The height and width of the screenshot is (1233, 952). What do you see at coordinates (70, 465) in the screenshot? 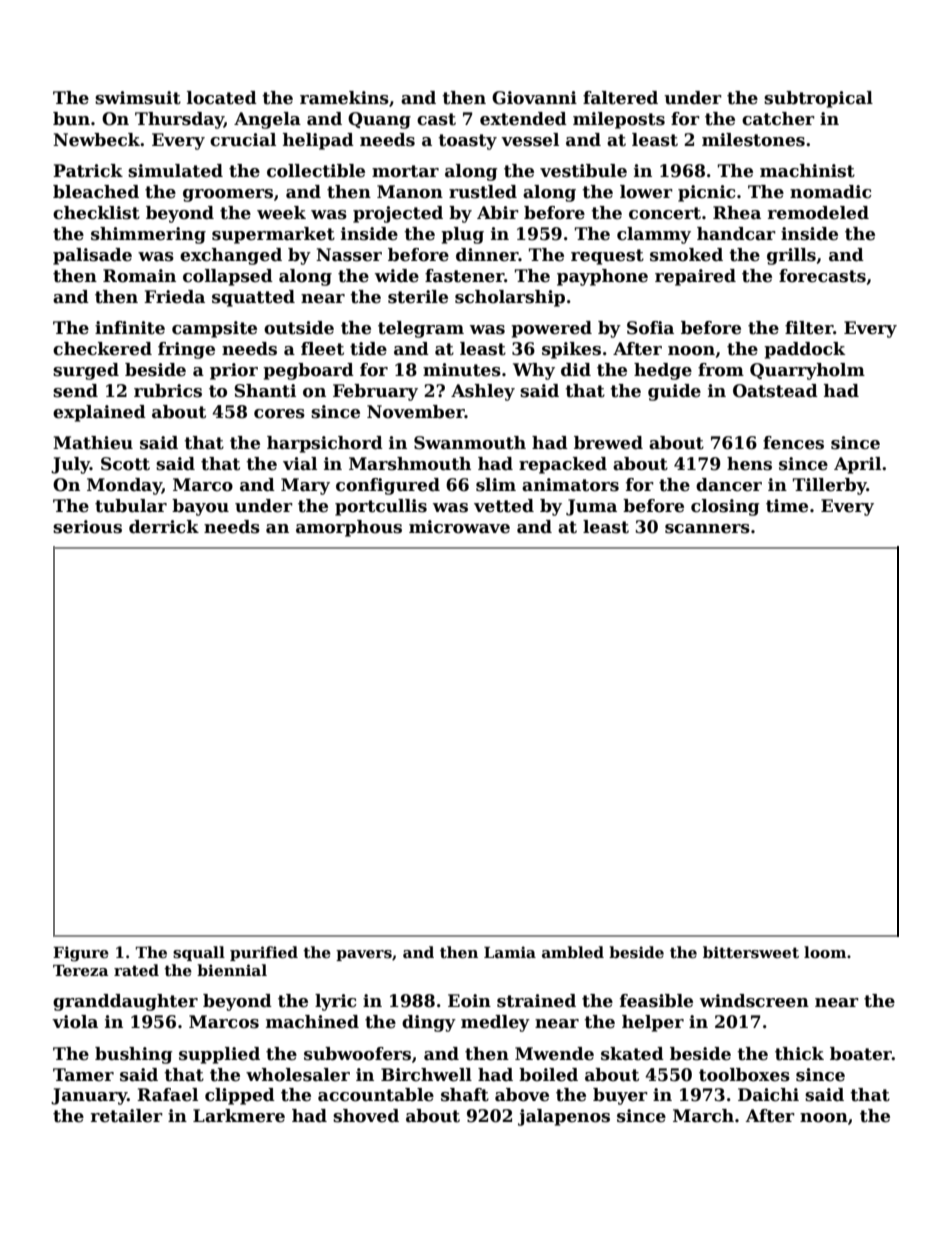
I see `July` at bounding box center [70, 465].
